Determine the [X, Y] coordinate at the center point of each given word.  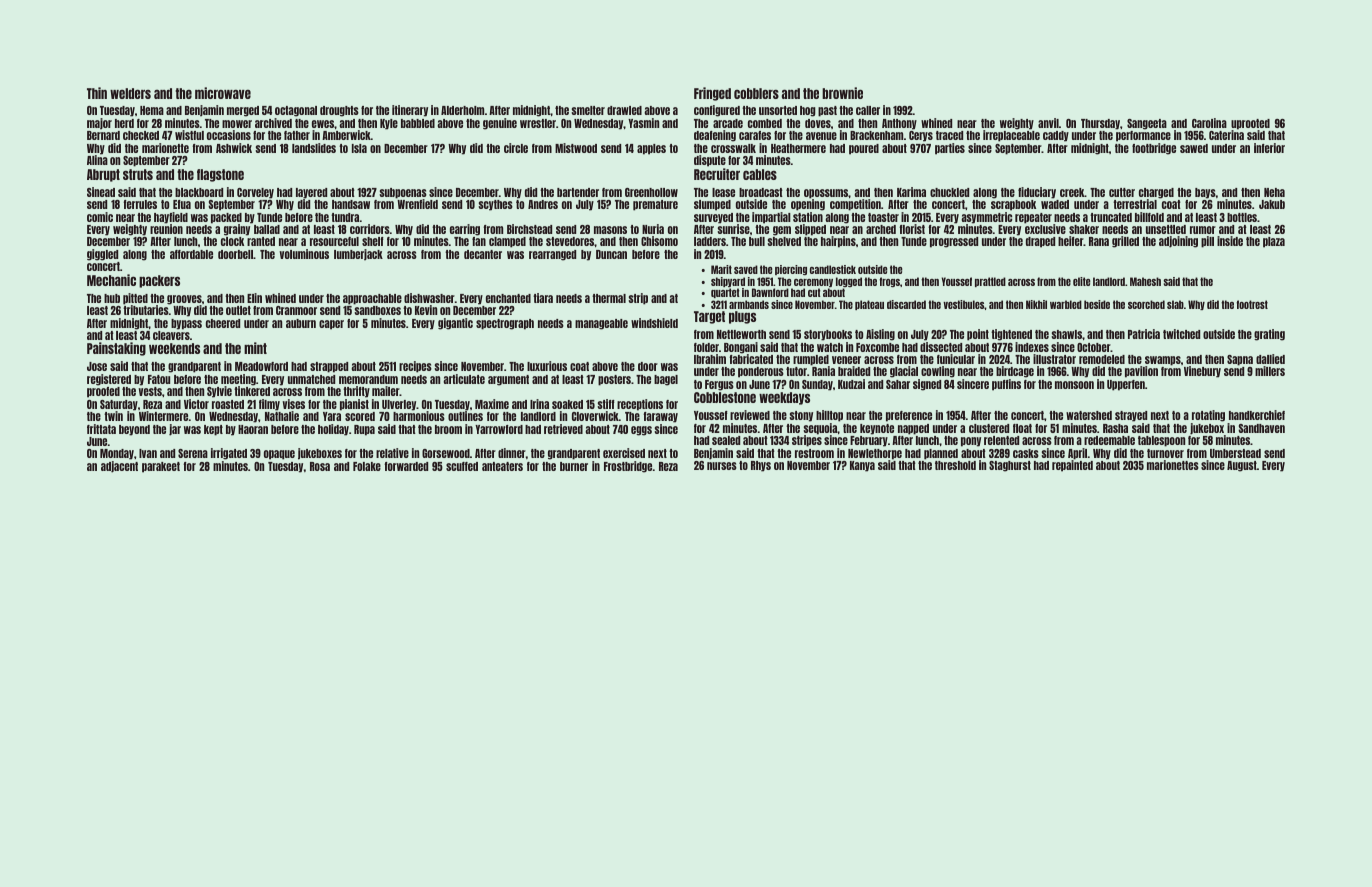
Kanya [862, 466]
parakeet [161, 467]
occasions [229, 135]
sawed [1194, 148]
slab [1175, 304]
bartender [578, 192]
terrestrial [1135, 204]
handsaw [351, 204]
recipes [415, 367]
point [978, 335]
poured [864, 149]
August [1242, 466]
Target [709, 317]
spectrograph [505, 324]
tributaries [146, 310]
